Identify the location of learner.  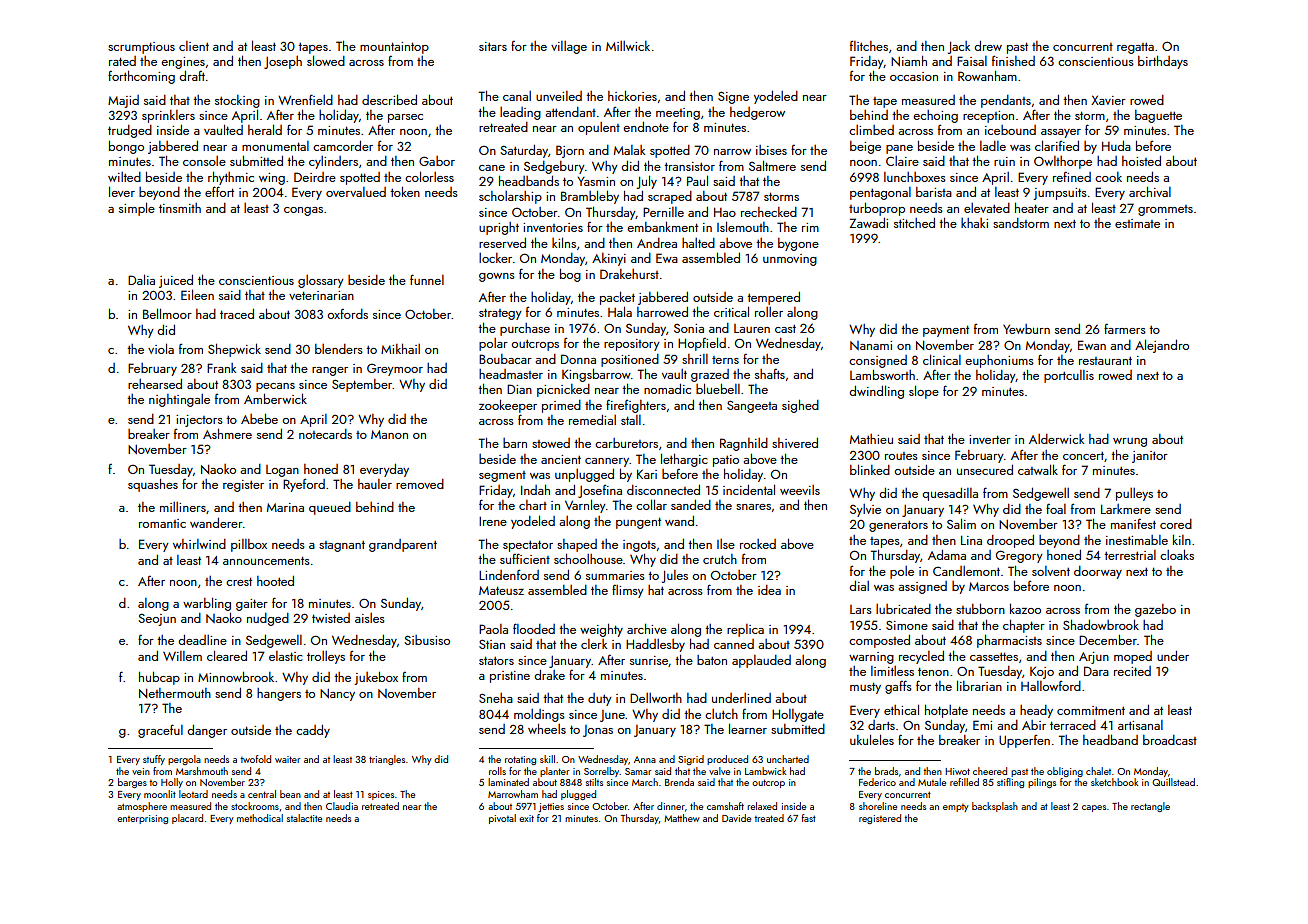
(748, 728).
